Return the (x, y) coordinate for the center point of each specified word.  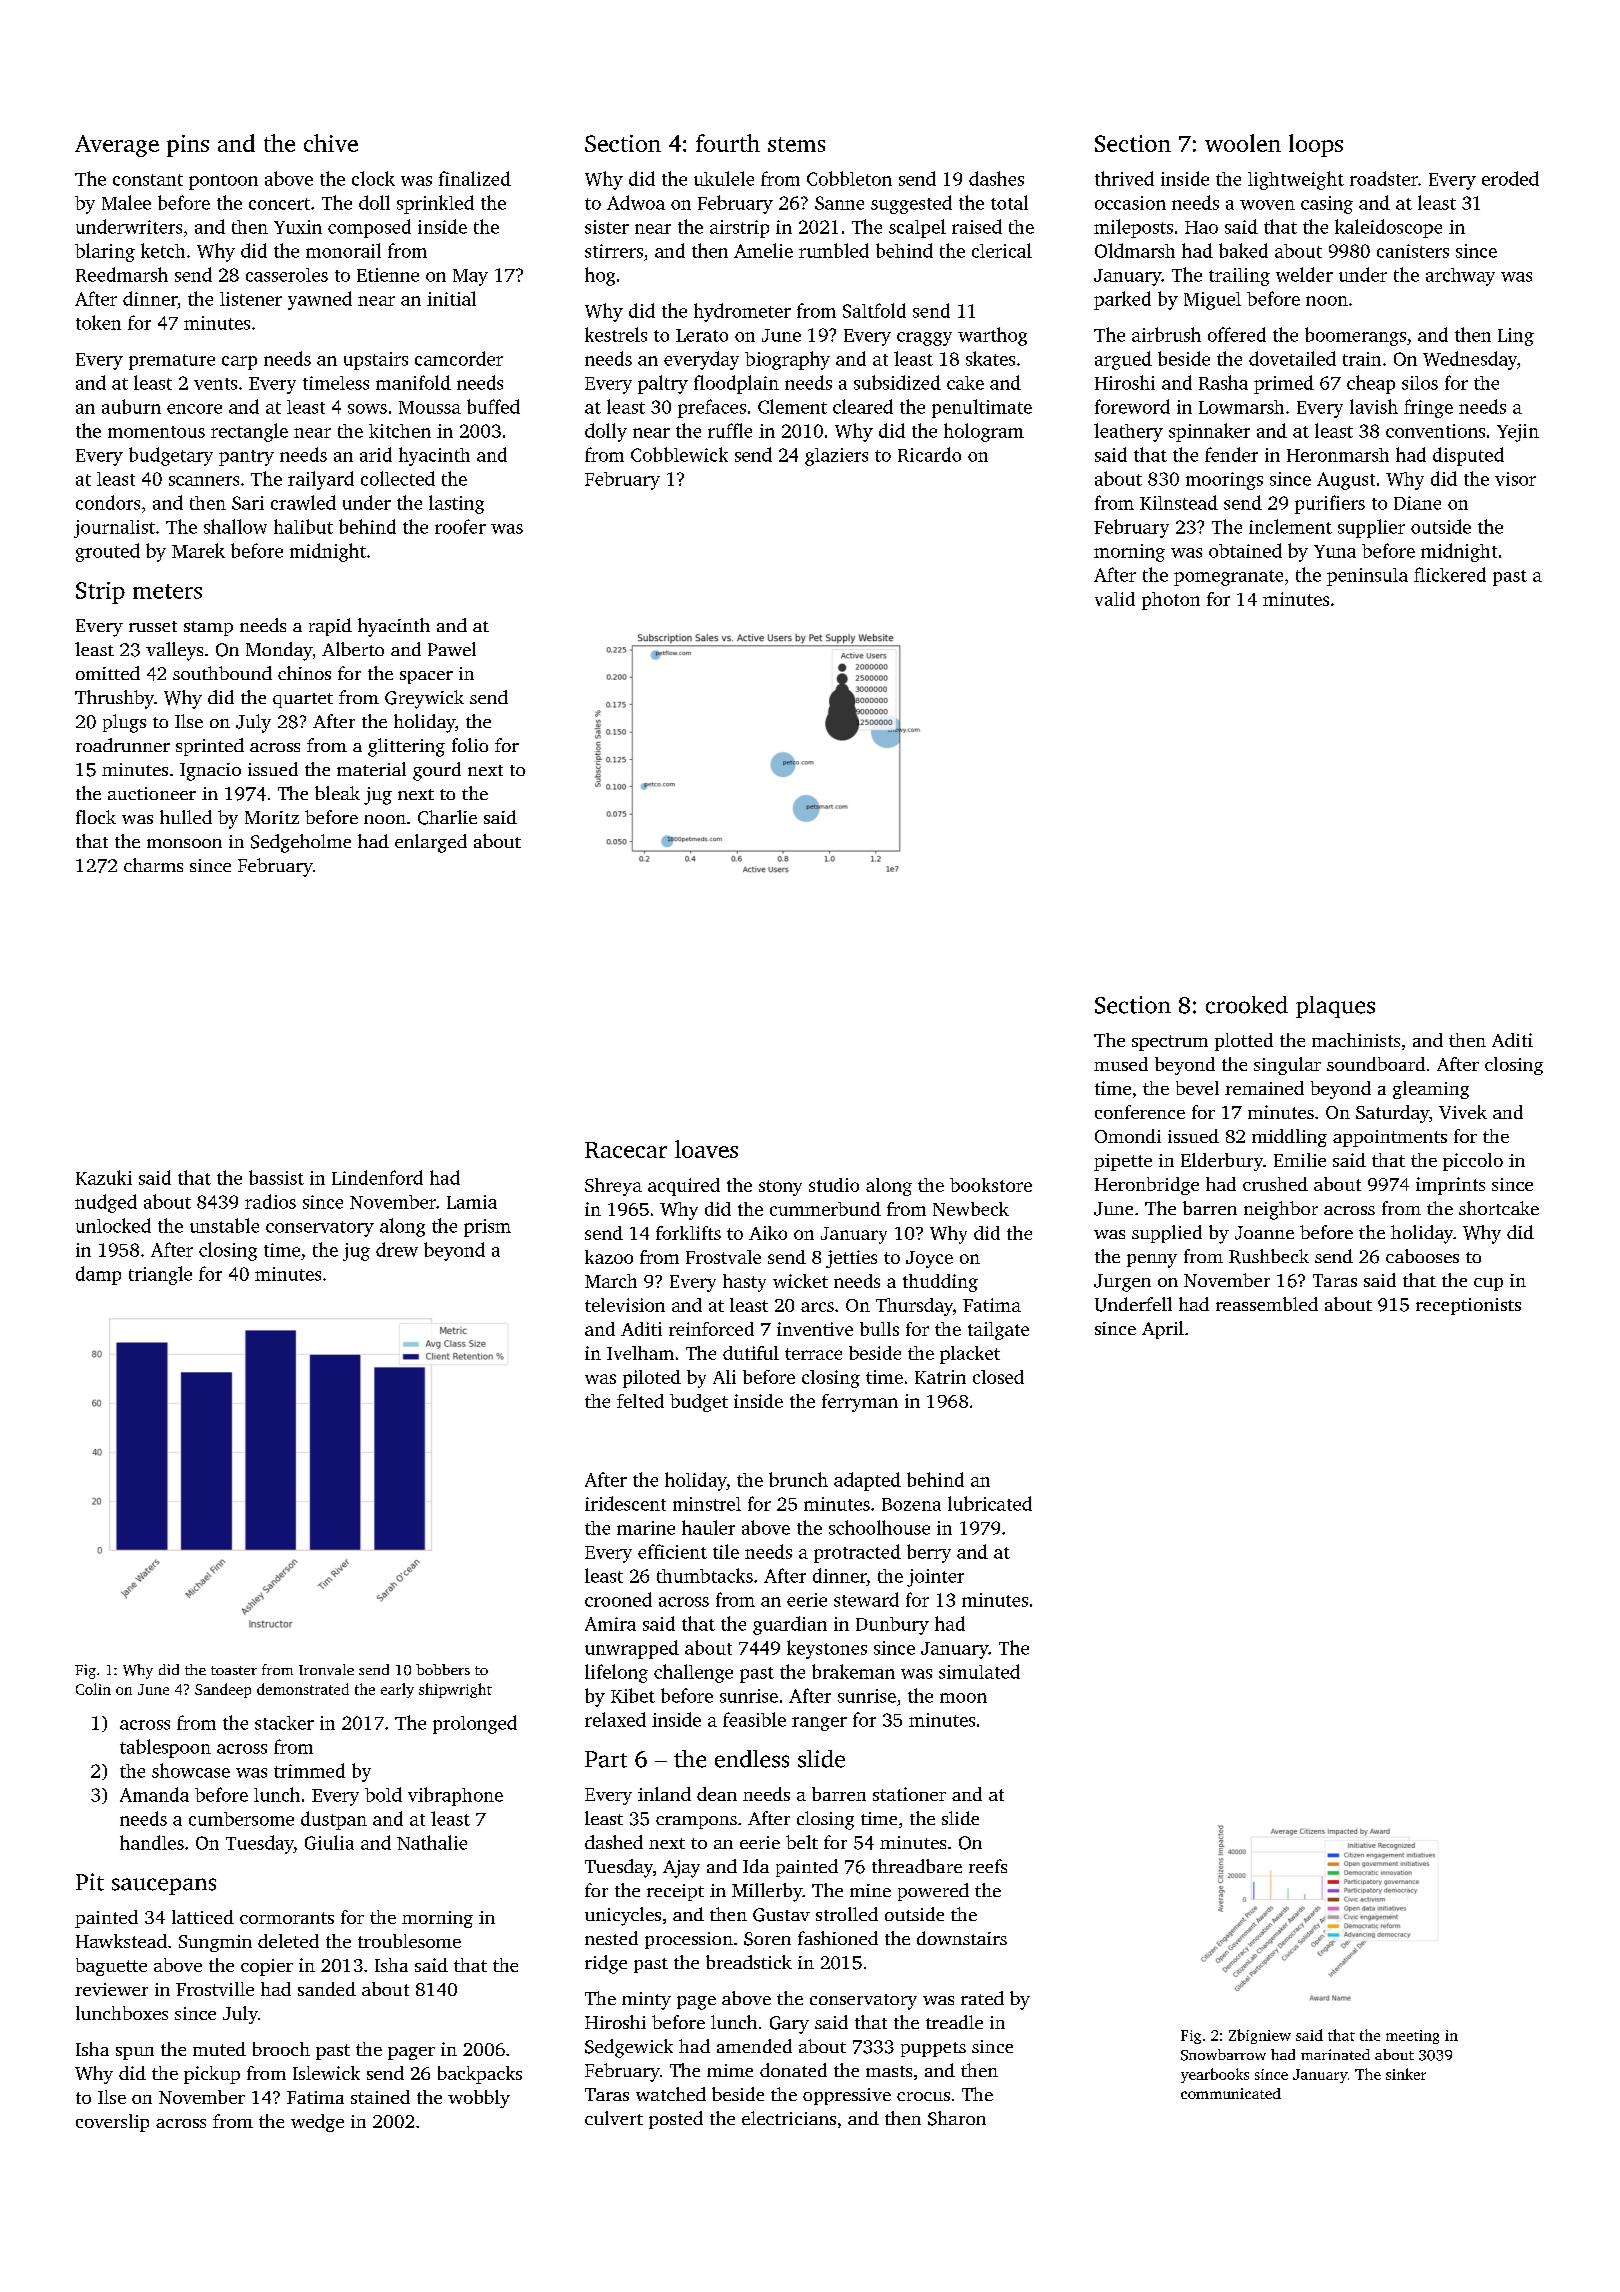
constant (148, 180)
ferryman (860, 1403)
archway (1460, 277)
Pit (90, 1882)
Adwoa (636, 202)
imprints (1450, 1186)
